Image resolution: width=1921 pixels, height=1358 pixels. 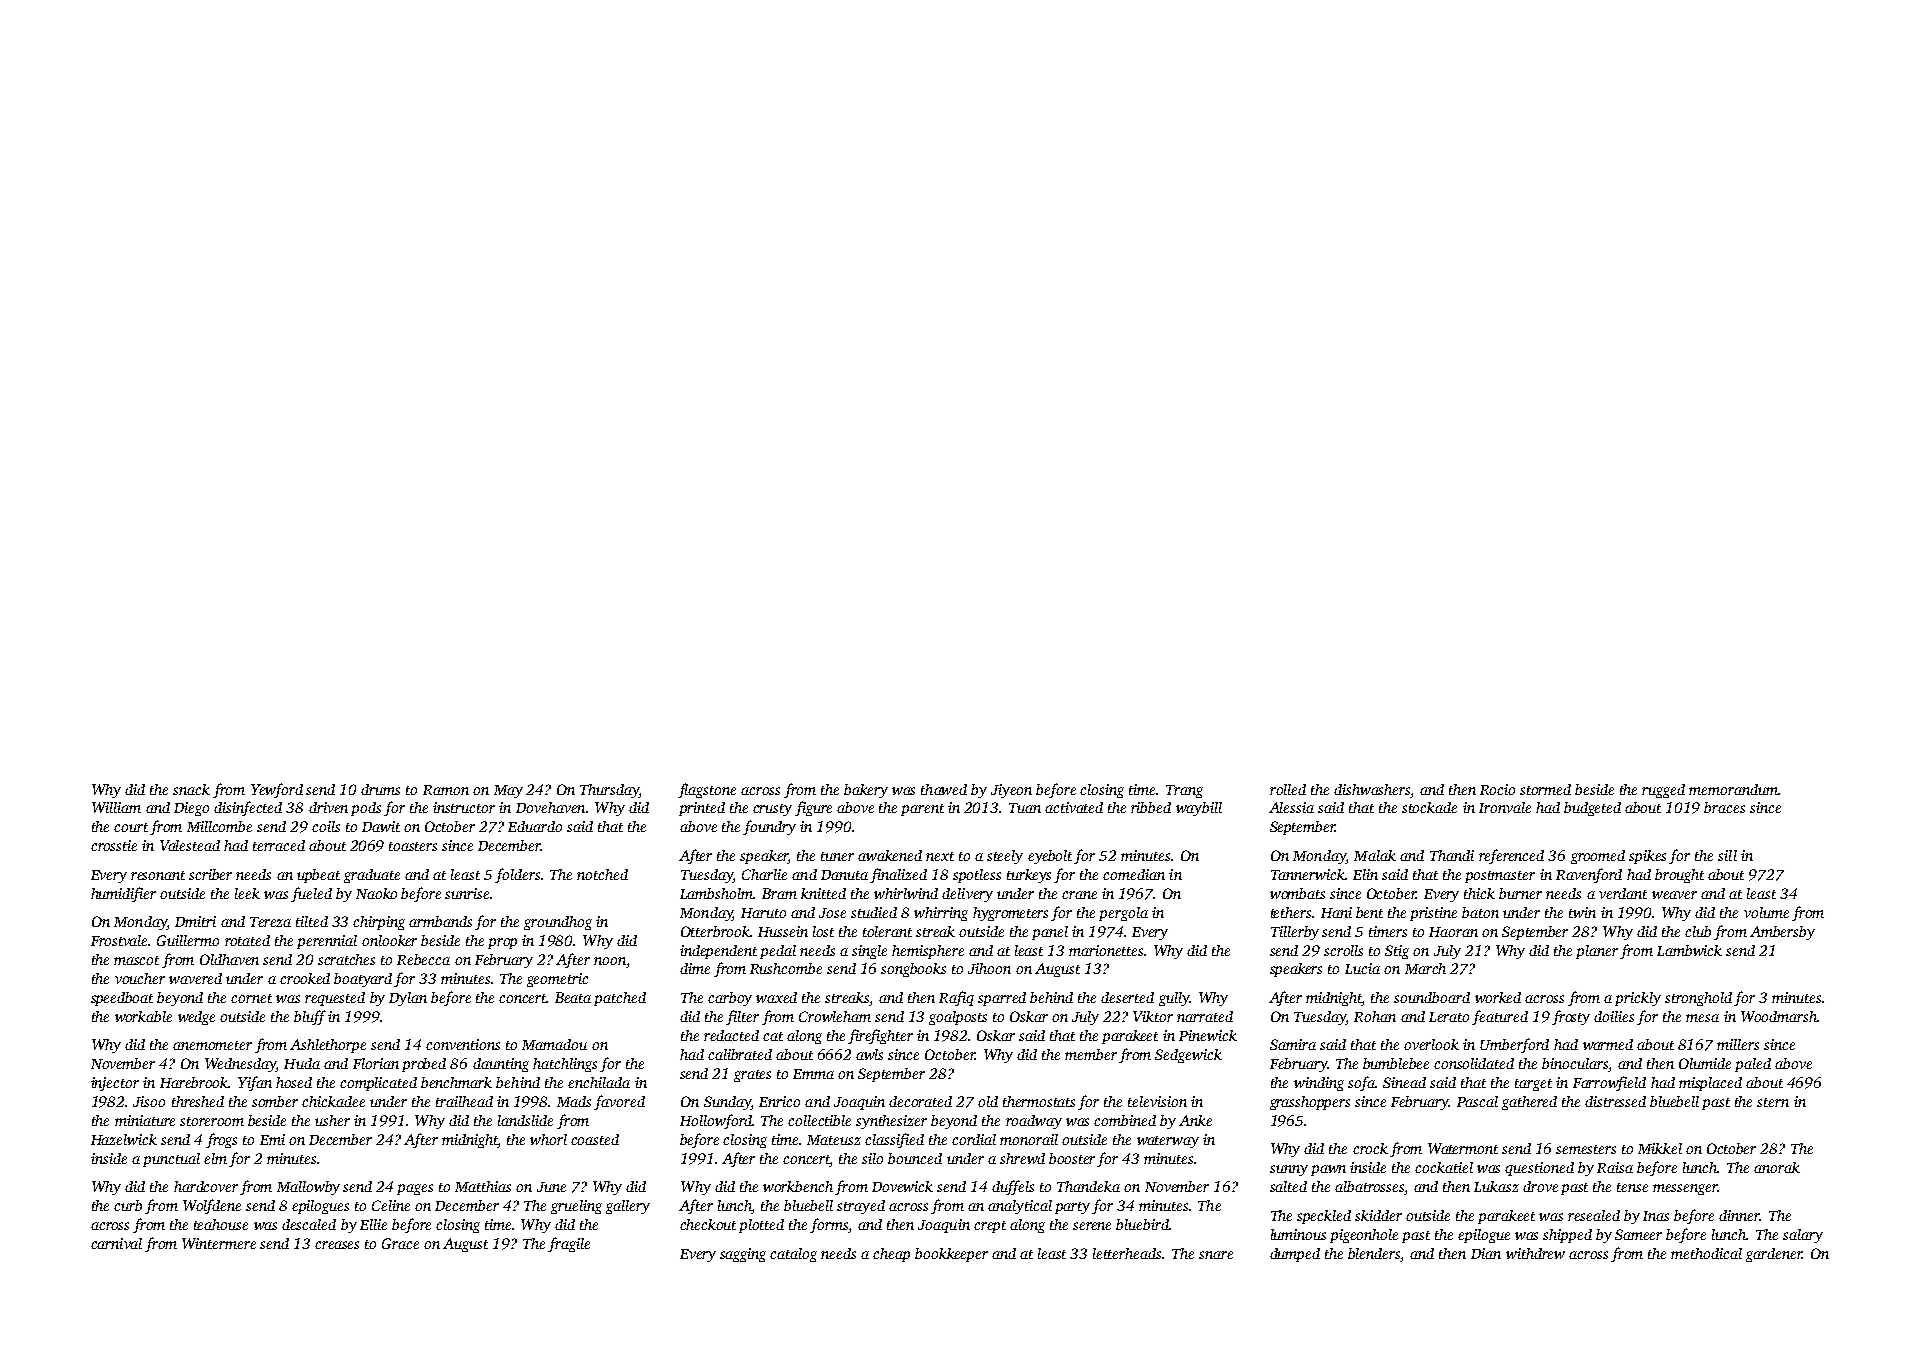 I want to click on goalposts, so click(x=958, y=1018).
